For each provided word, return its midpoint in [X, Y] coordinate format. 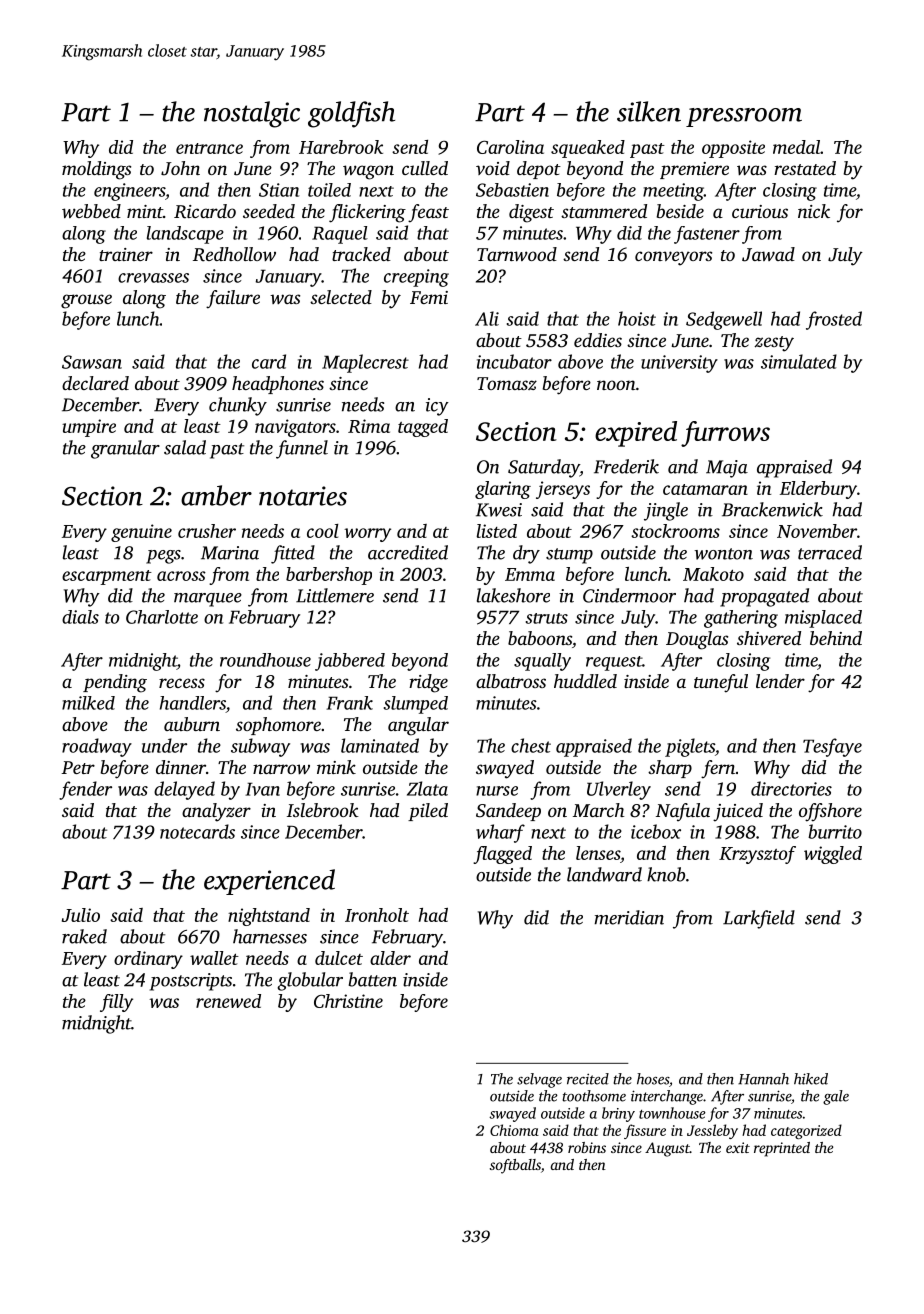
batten [373, 979]
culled [425, 168]
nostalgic [252, 114]
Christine [348, 1001]
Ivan [262, 789]
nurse [497, 791]
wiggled [833, 855]
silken [649, 111]
